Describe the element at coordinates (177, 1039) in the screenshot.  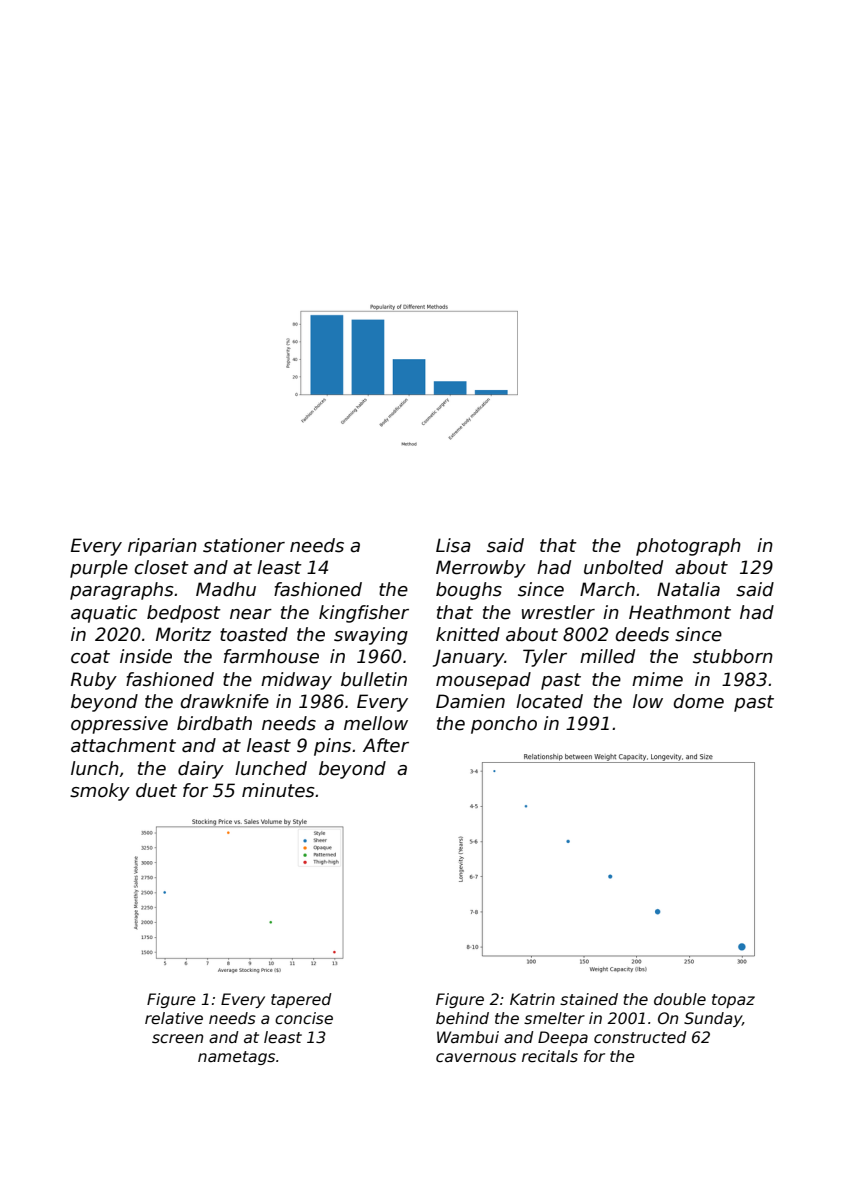
I see `screen` at that location.
